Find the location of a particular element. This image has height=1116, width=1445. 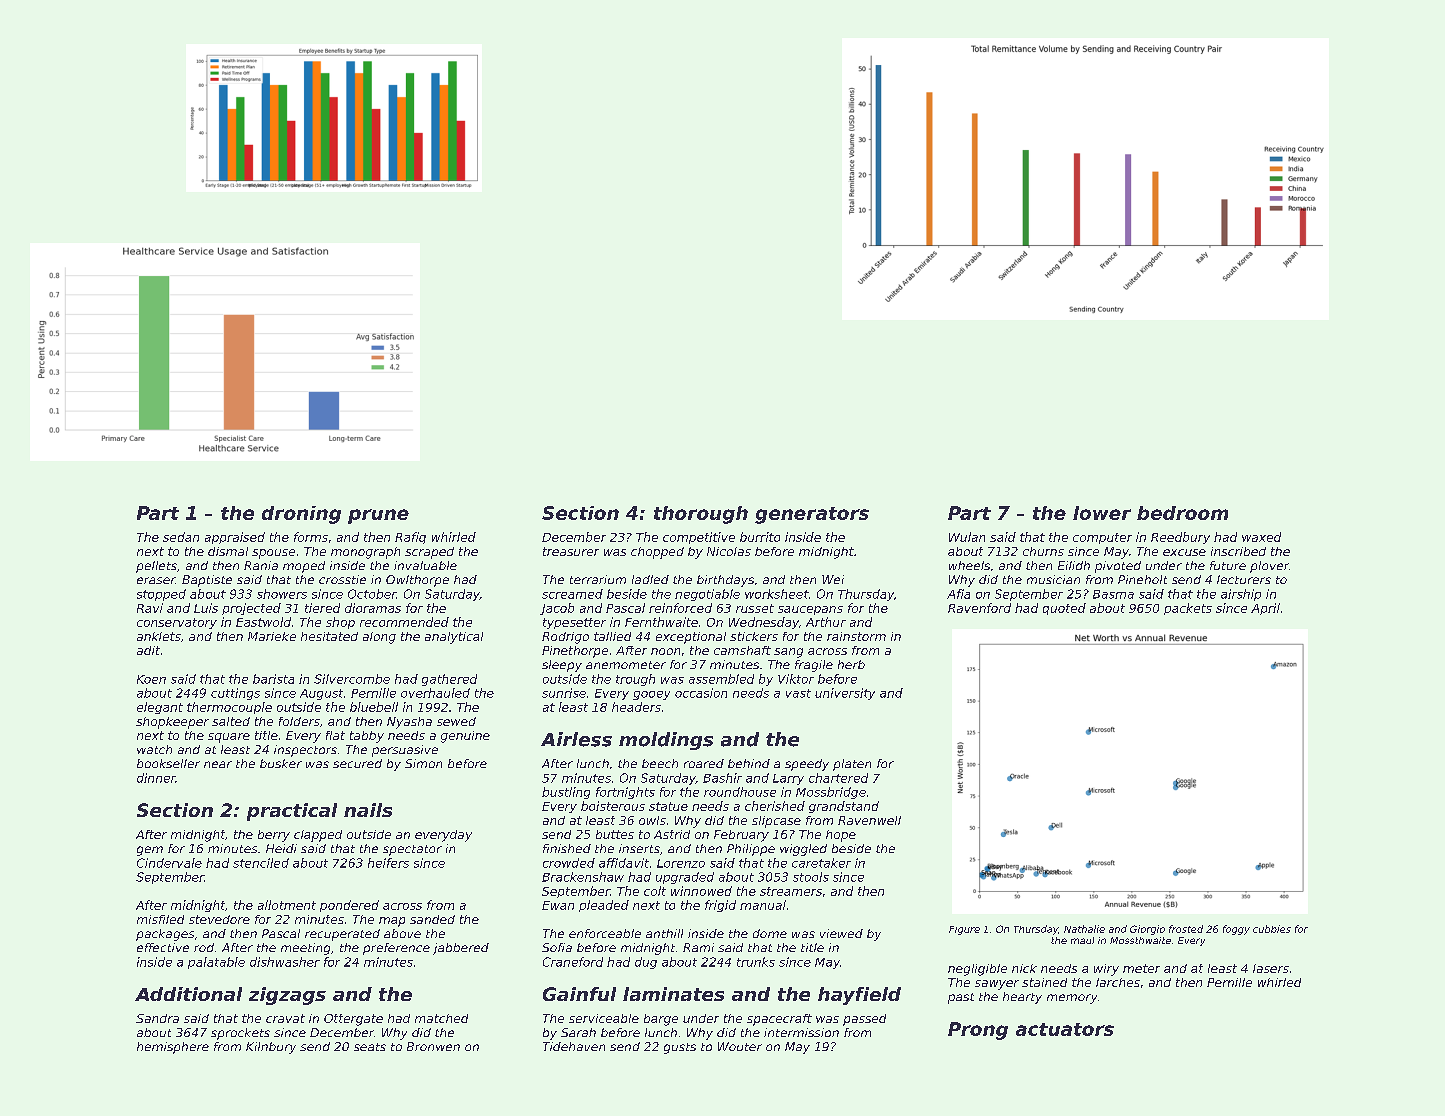

bedroom is located at coordinates (1182, 513).
